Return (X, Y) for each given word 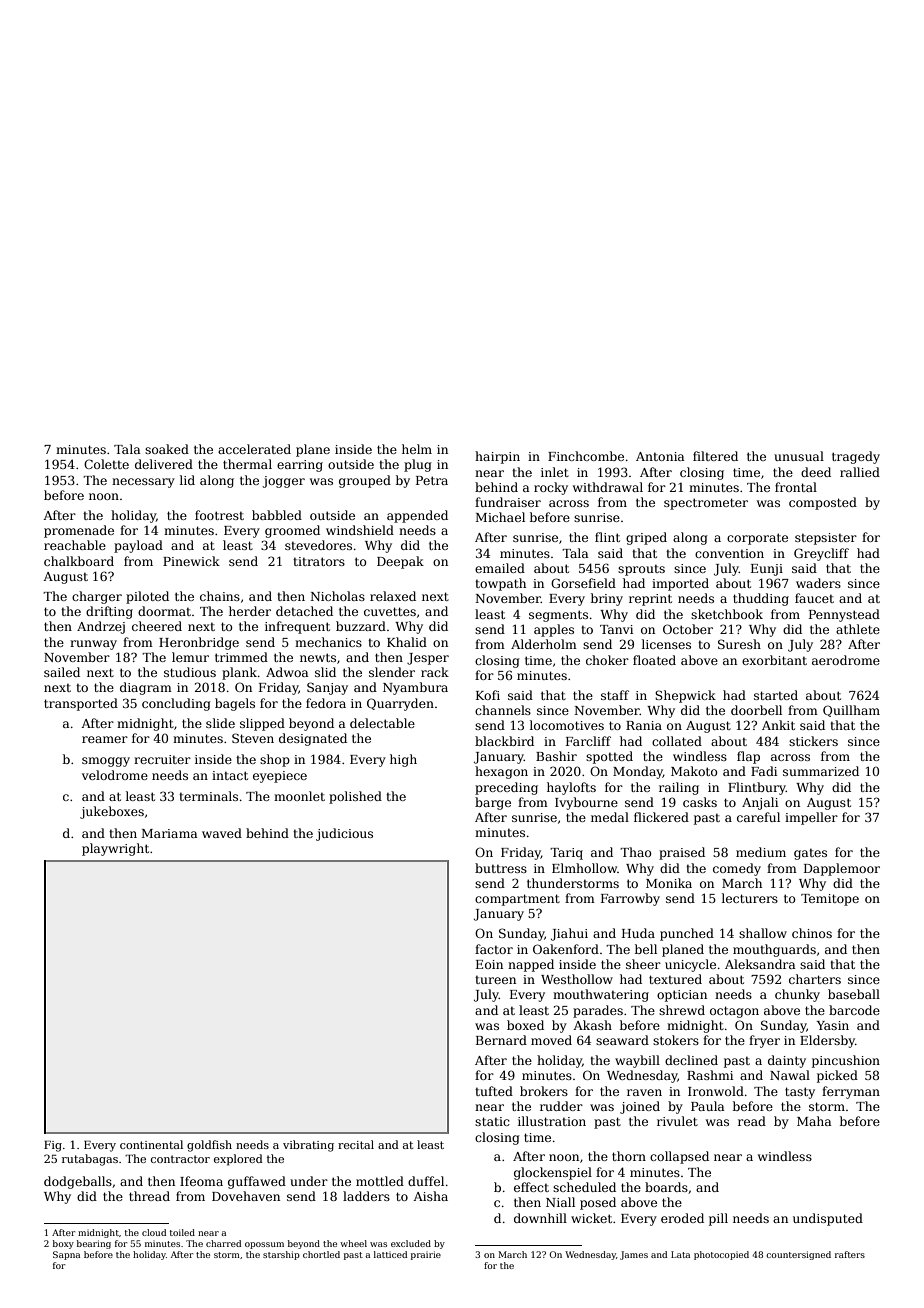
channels (503, 710)
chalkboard (79, 561)
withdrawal (608, 487)
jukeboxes (112, 812)
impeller (811, 818)
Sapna (66, 1255)
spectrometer (706, 504)
